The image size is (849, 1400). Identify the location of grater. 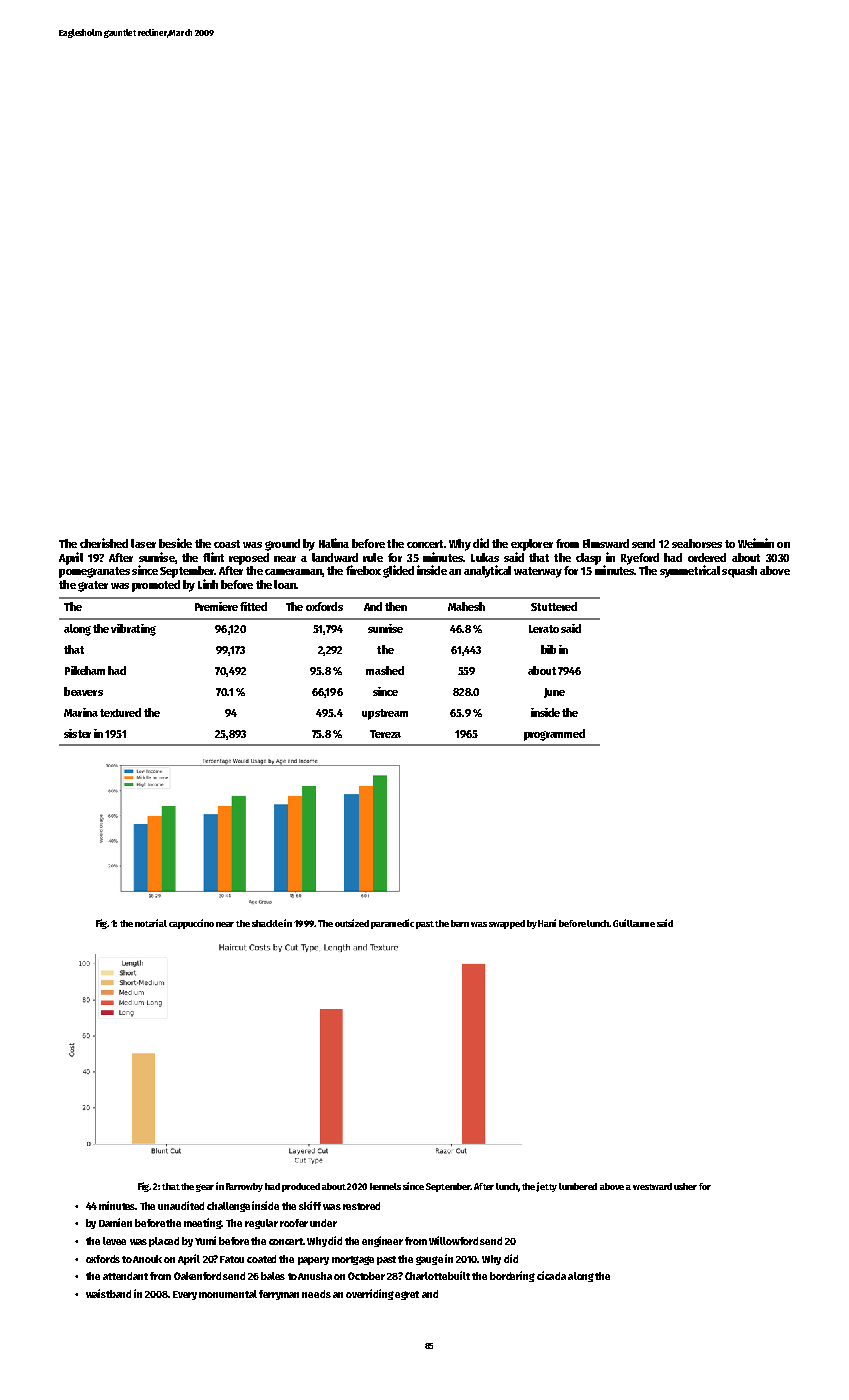
(93, 586).
